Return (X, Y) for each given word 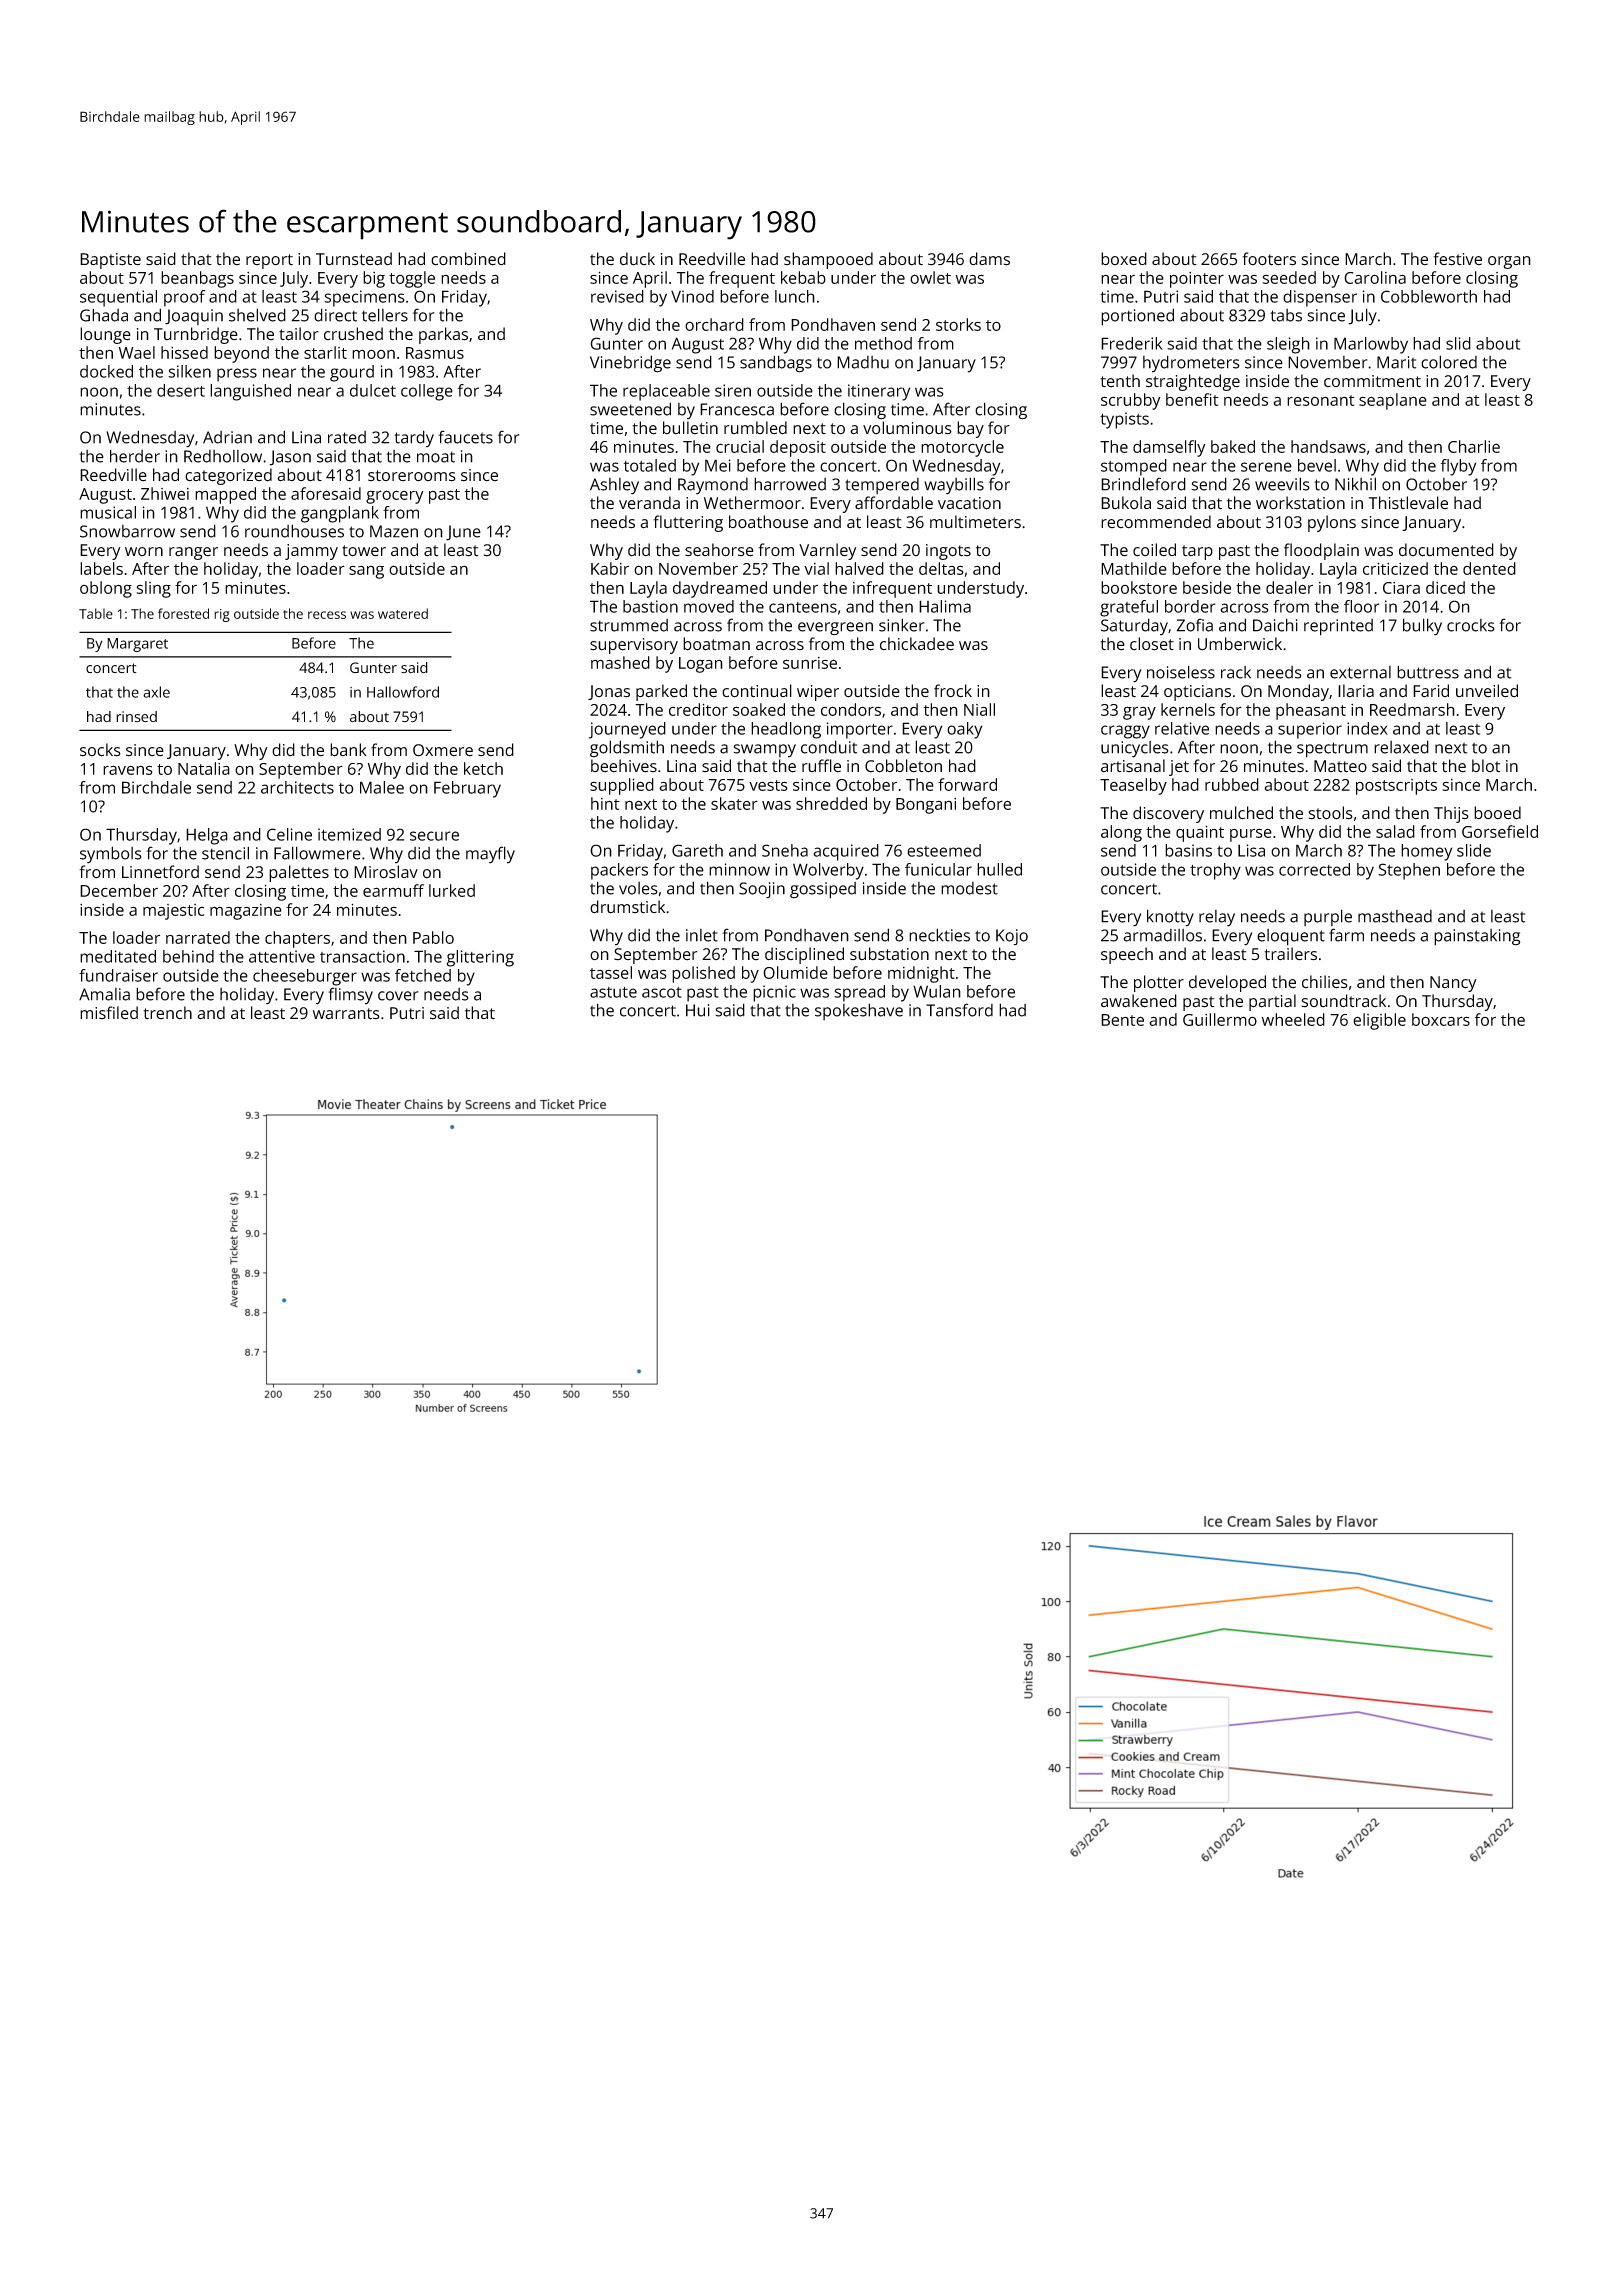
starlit (325, 352)
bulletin (690, 427)
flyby (1458, 467)
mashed (620, 662)
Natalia (204, 768)
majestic (173, 912)
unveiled (1487, 691)
